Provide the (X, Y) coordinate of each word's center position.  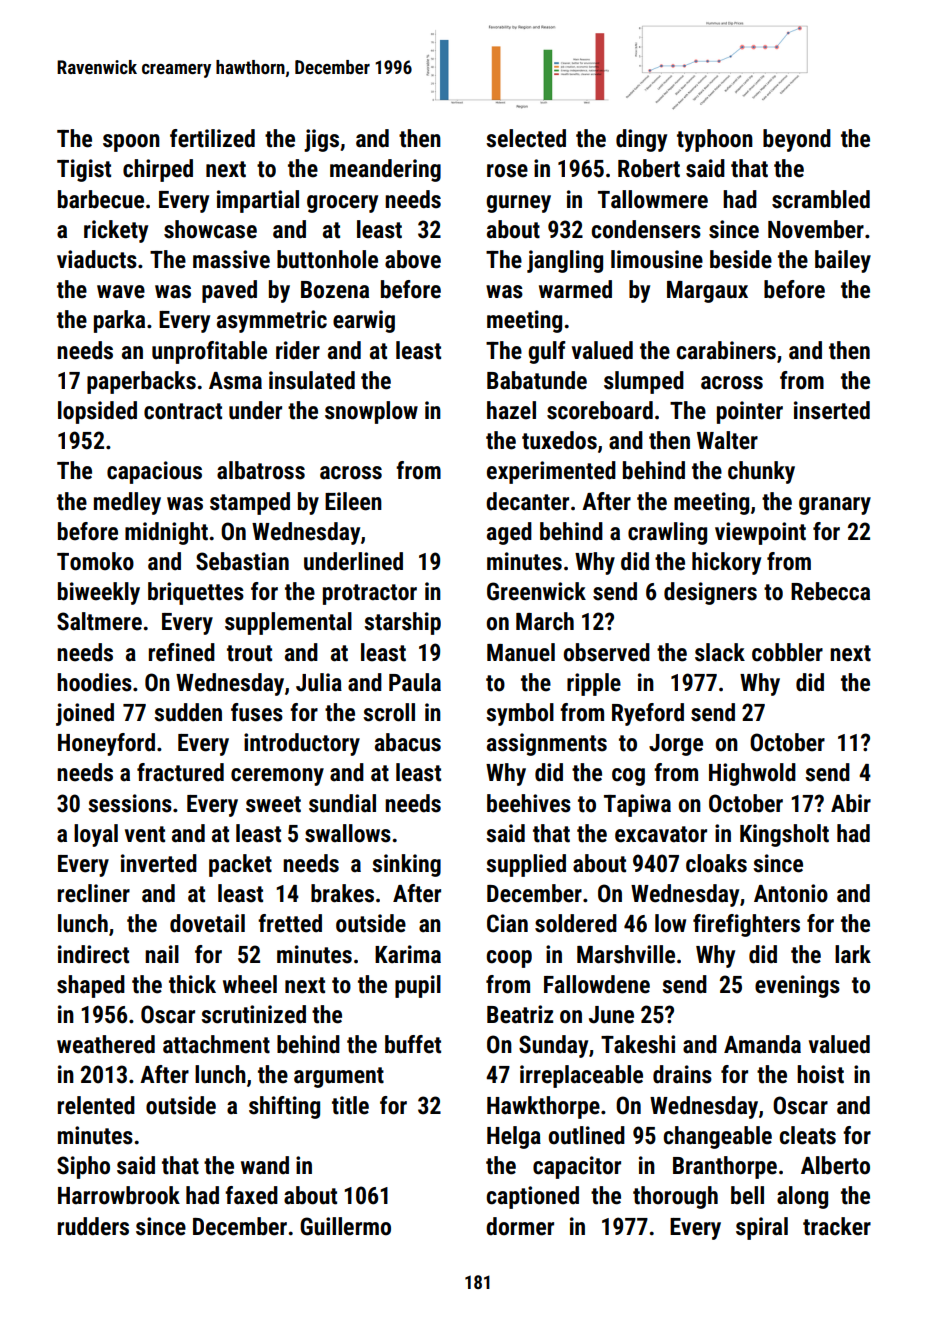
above (413, 259)
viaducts (97, 259)
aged (509, 533)
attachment (216, 1044)
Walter (727, 440)
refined (182, 652)
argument (339, 1077)
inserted (832, 410)
